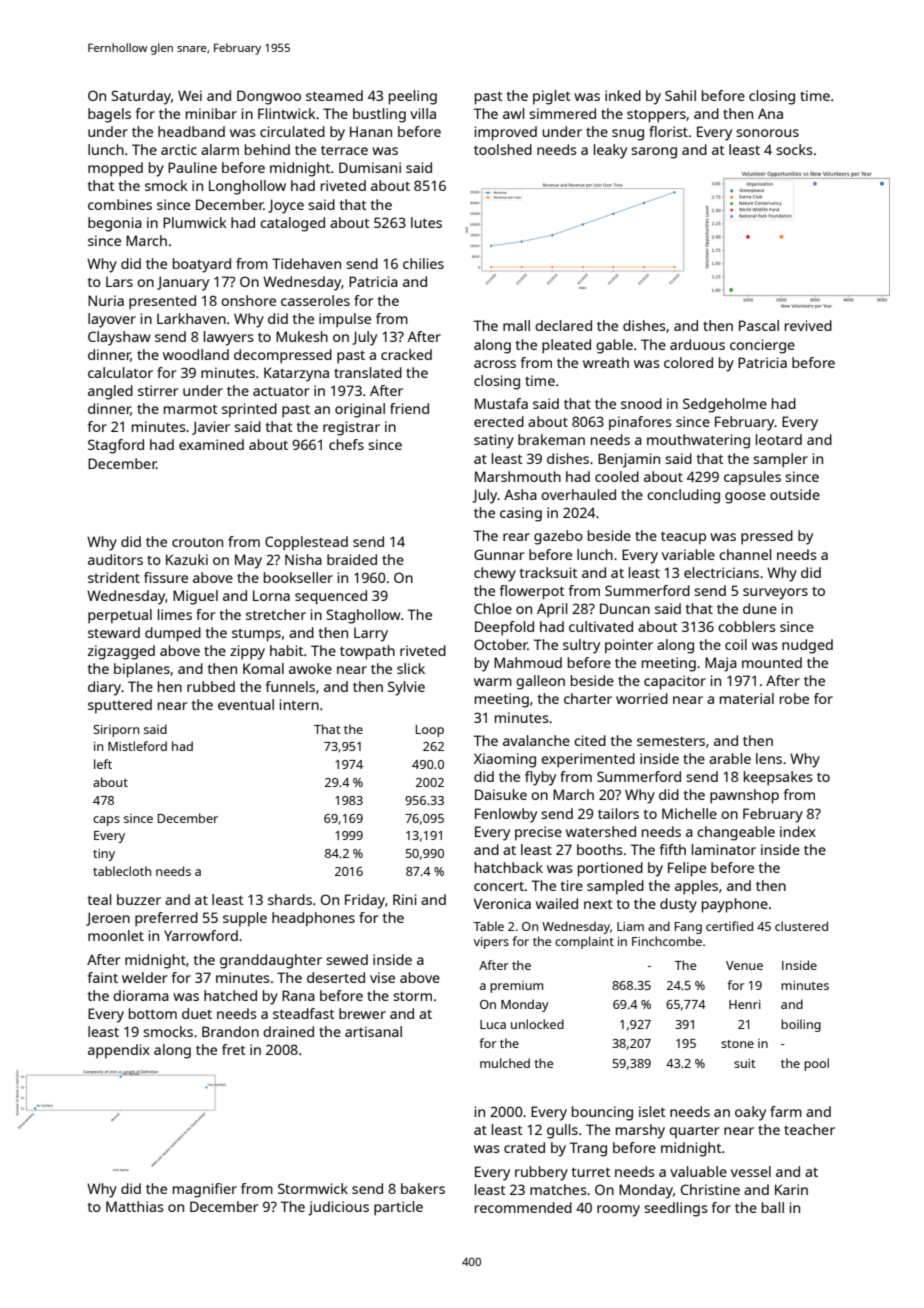 This screenshot has height=1308, width=924. I want to click on capacitor, so click(675, 682).
